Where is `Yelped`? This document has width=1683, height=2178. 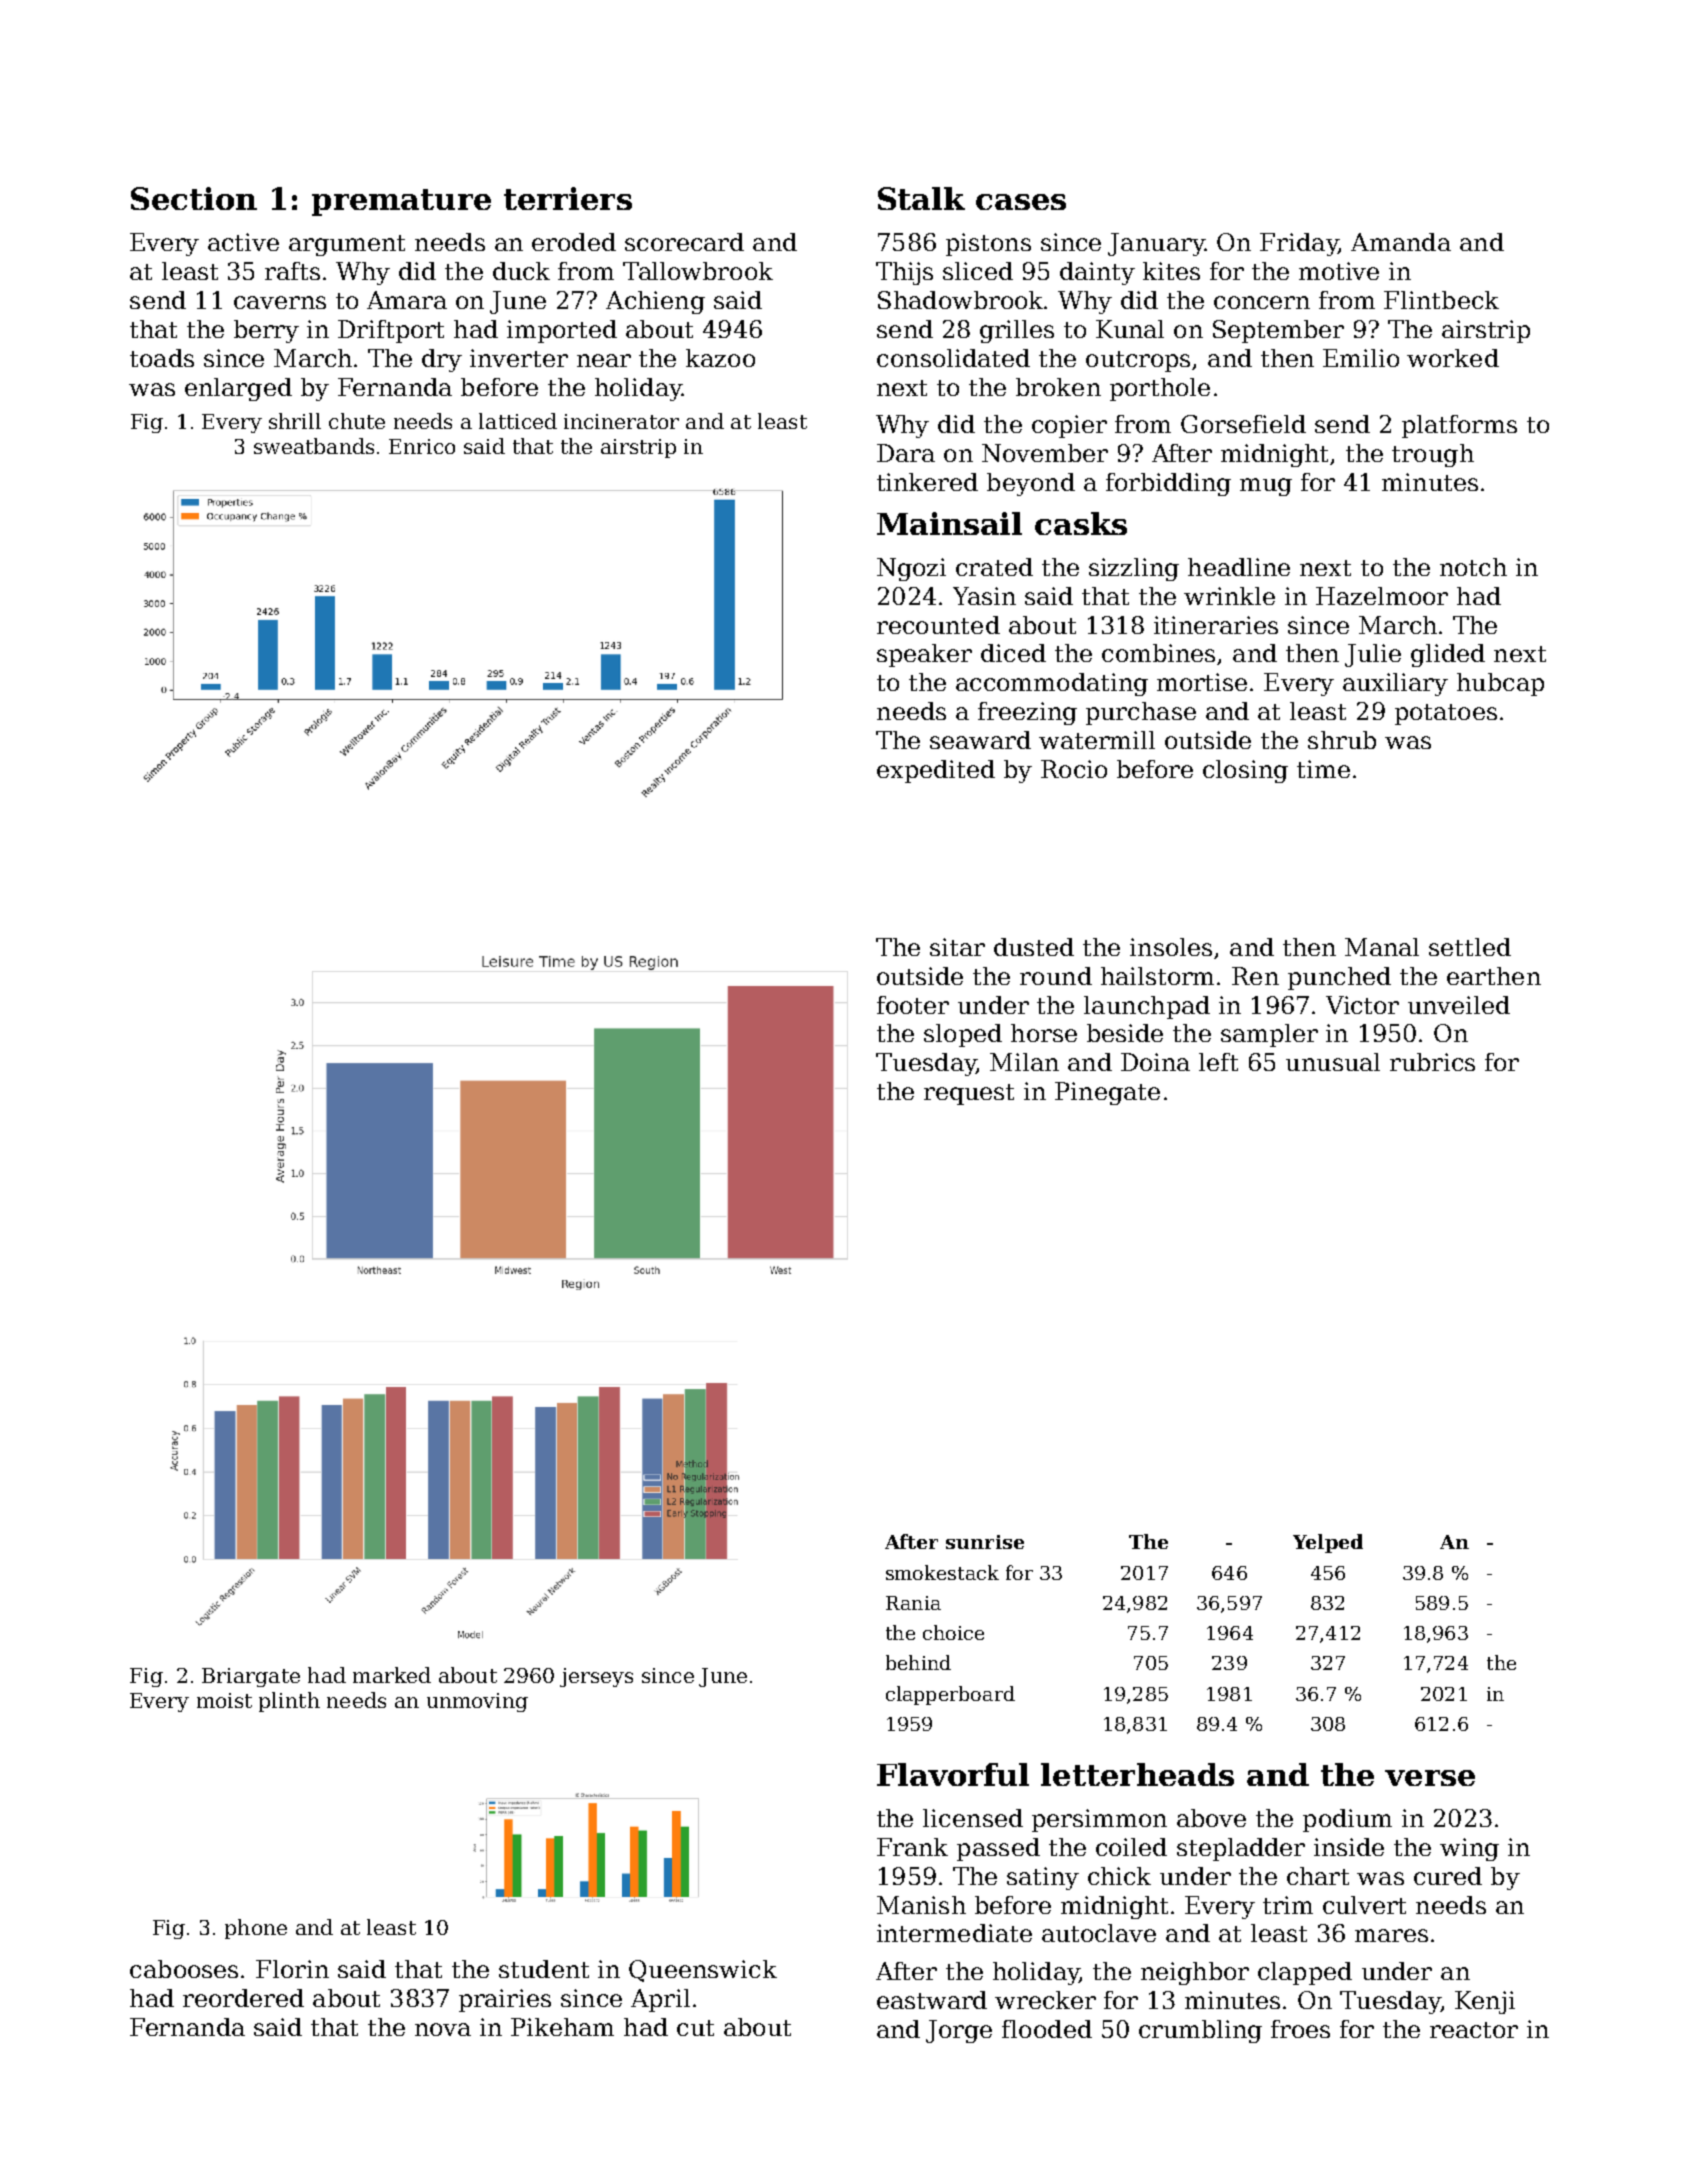
Yelped is located at coordinates (1328, 1543).
